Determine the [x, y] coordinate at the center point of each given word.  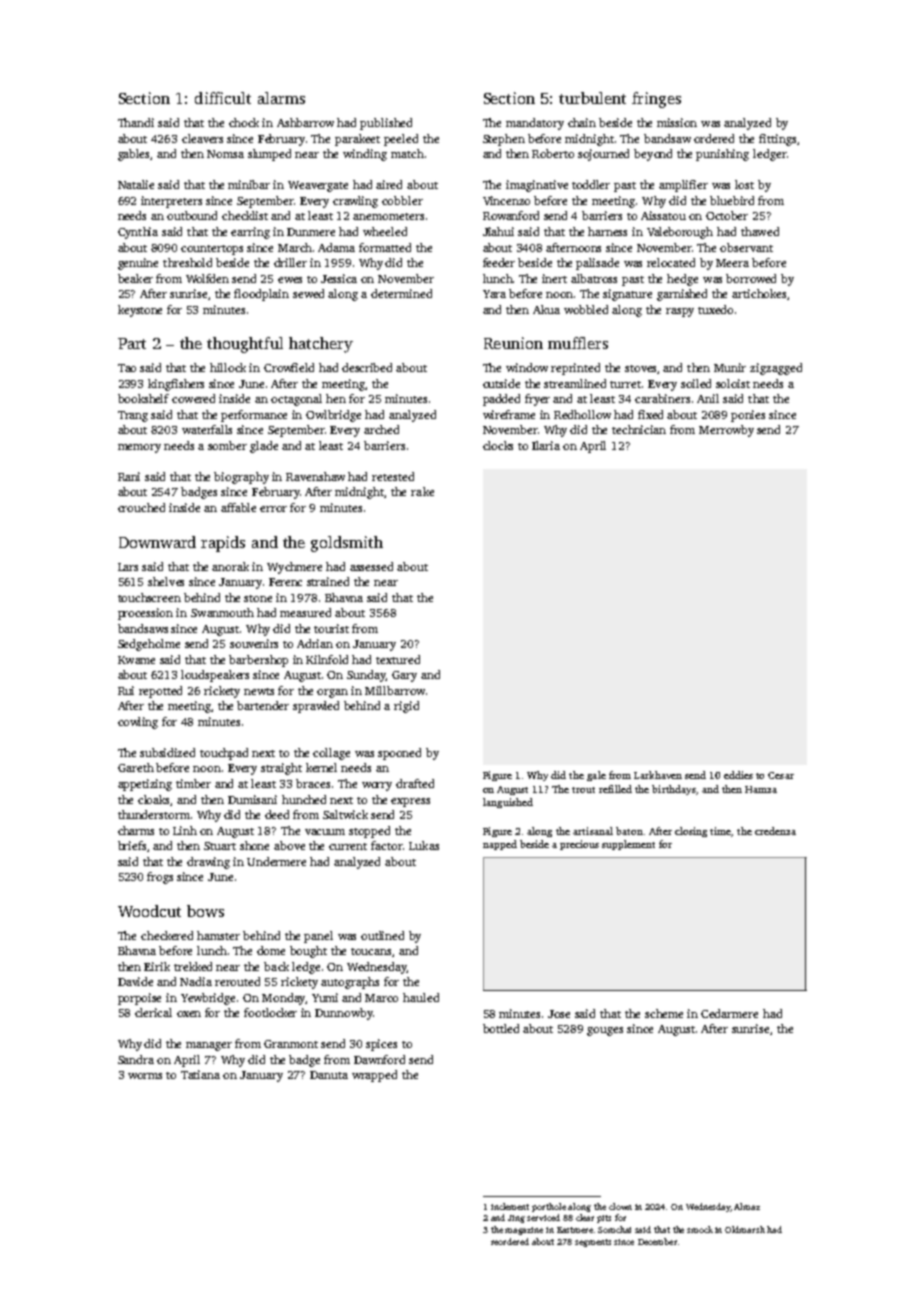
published [386, 124]
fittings [777, 140]
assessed [371, 566]
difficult [223, 98]
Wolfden [207, 278]
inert [554, 278]
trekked [193, 966]
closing [691, 832]
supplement [628, 845]
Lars [128, 567]
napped [500, 845]
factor [387, 845]
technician [639, 429]
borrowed [751, 278]
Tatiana [200, 1074]
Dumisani [252, 799]
